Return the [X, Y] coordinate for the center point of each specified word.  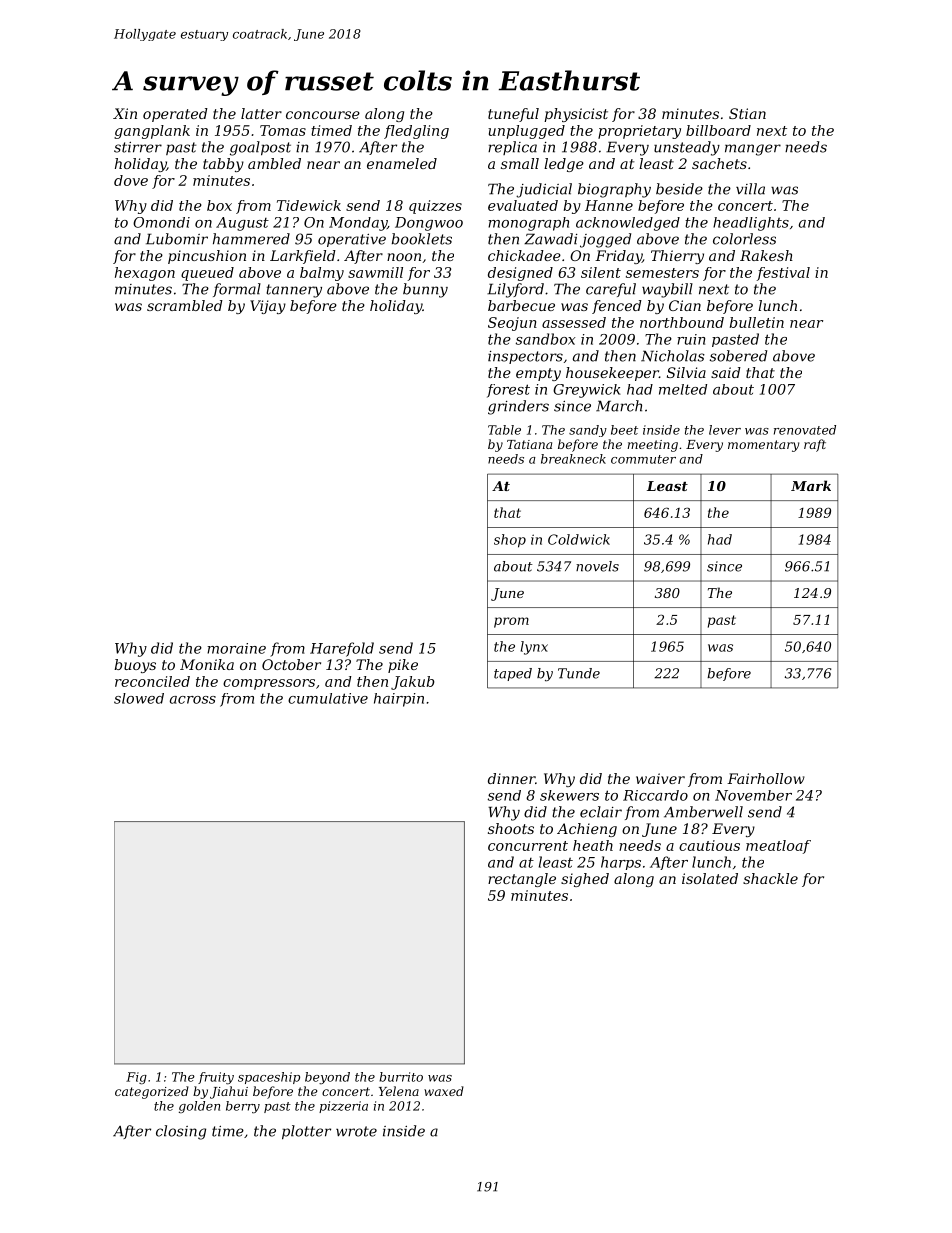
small [520, 163]
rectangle [522, 880]
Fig [136, 1078]
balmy [322, 274]
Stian [747, 113]
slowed [139, 698]
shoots [511, 828]
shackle [770, 878]
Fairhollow [766, 778]
